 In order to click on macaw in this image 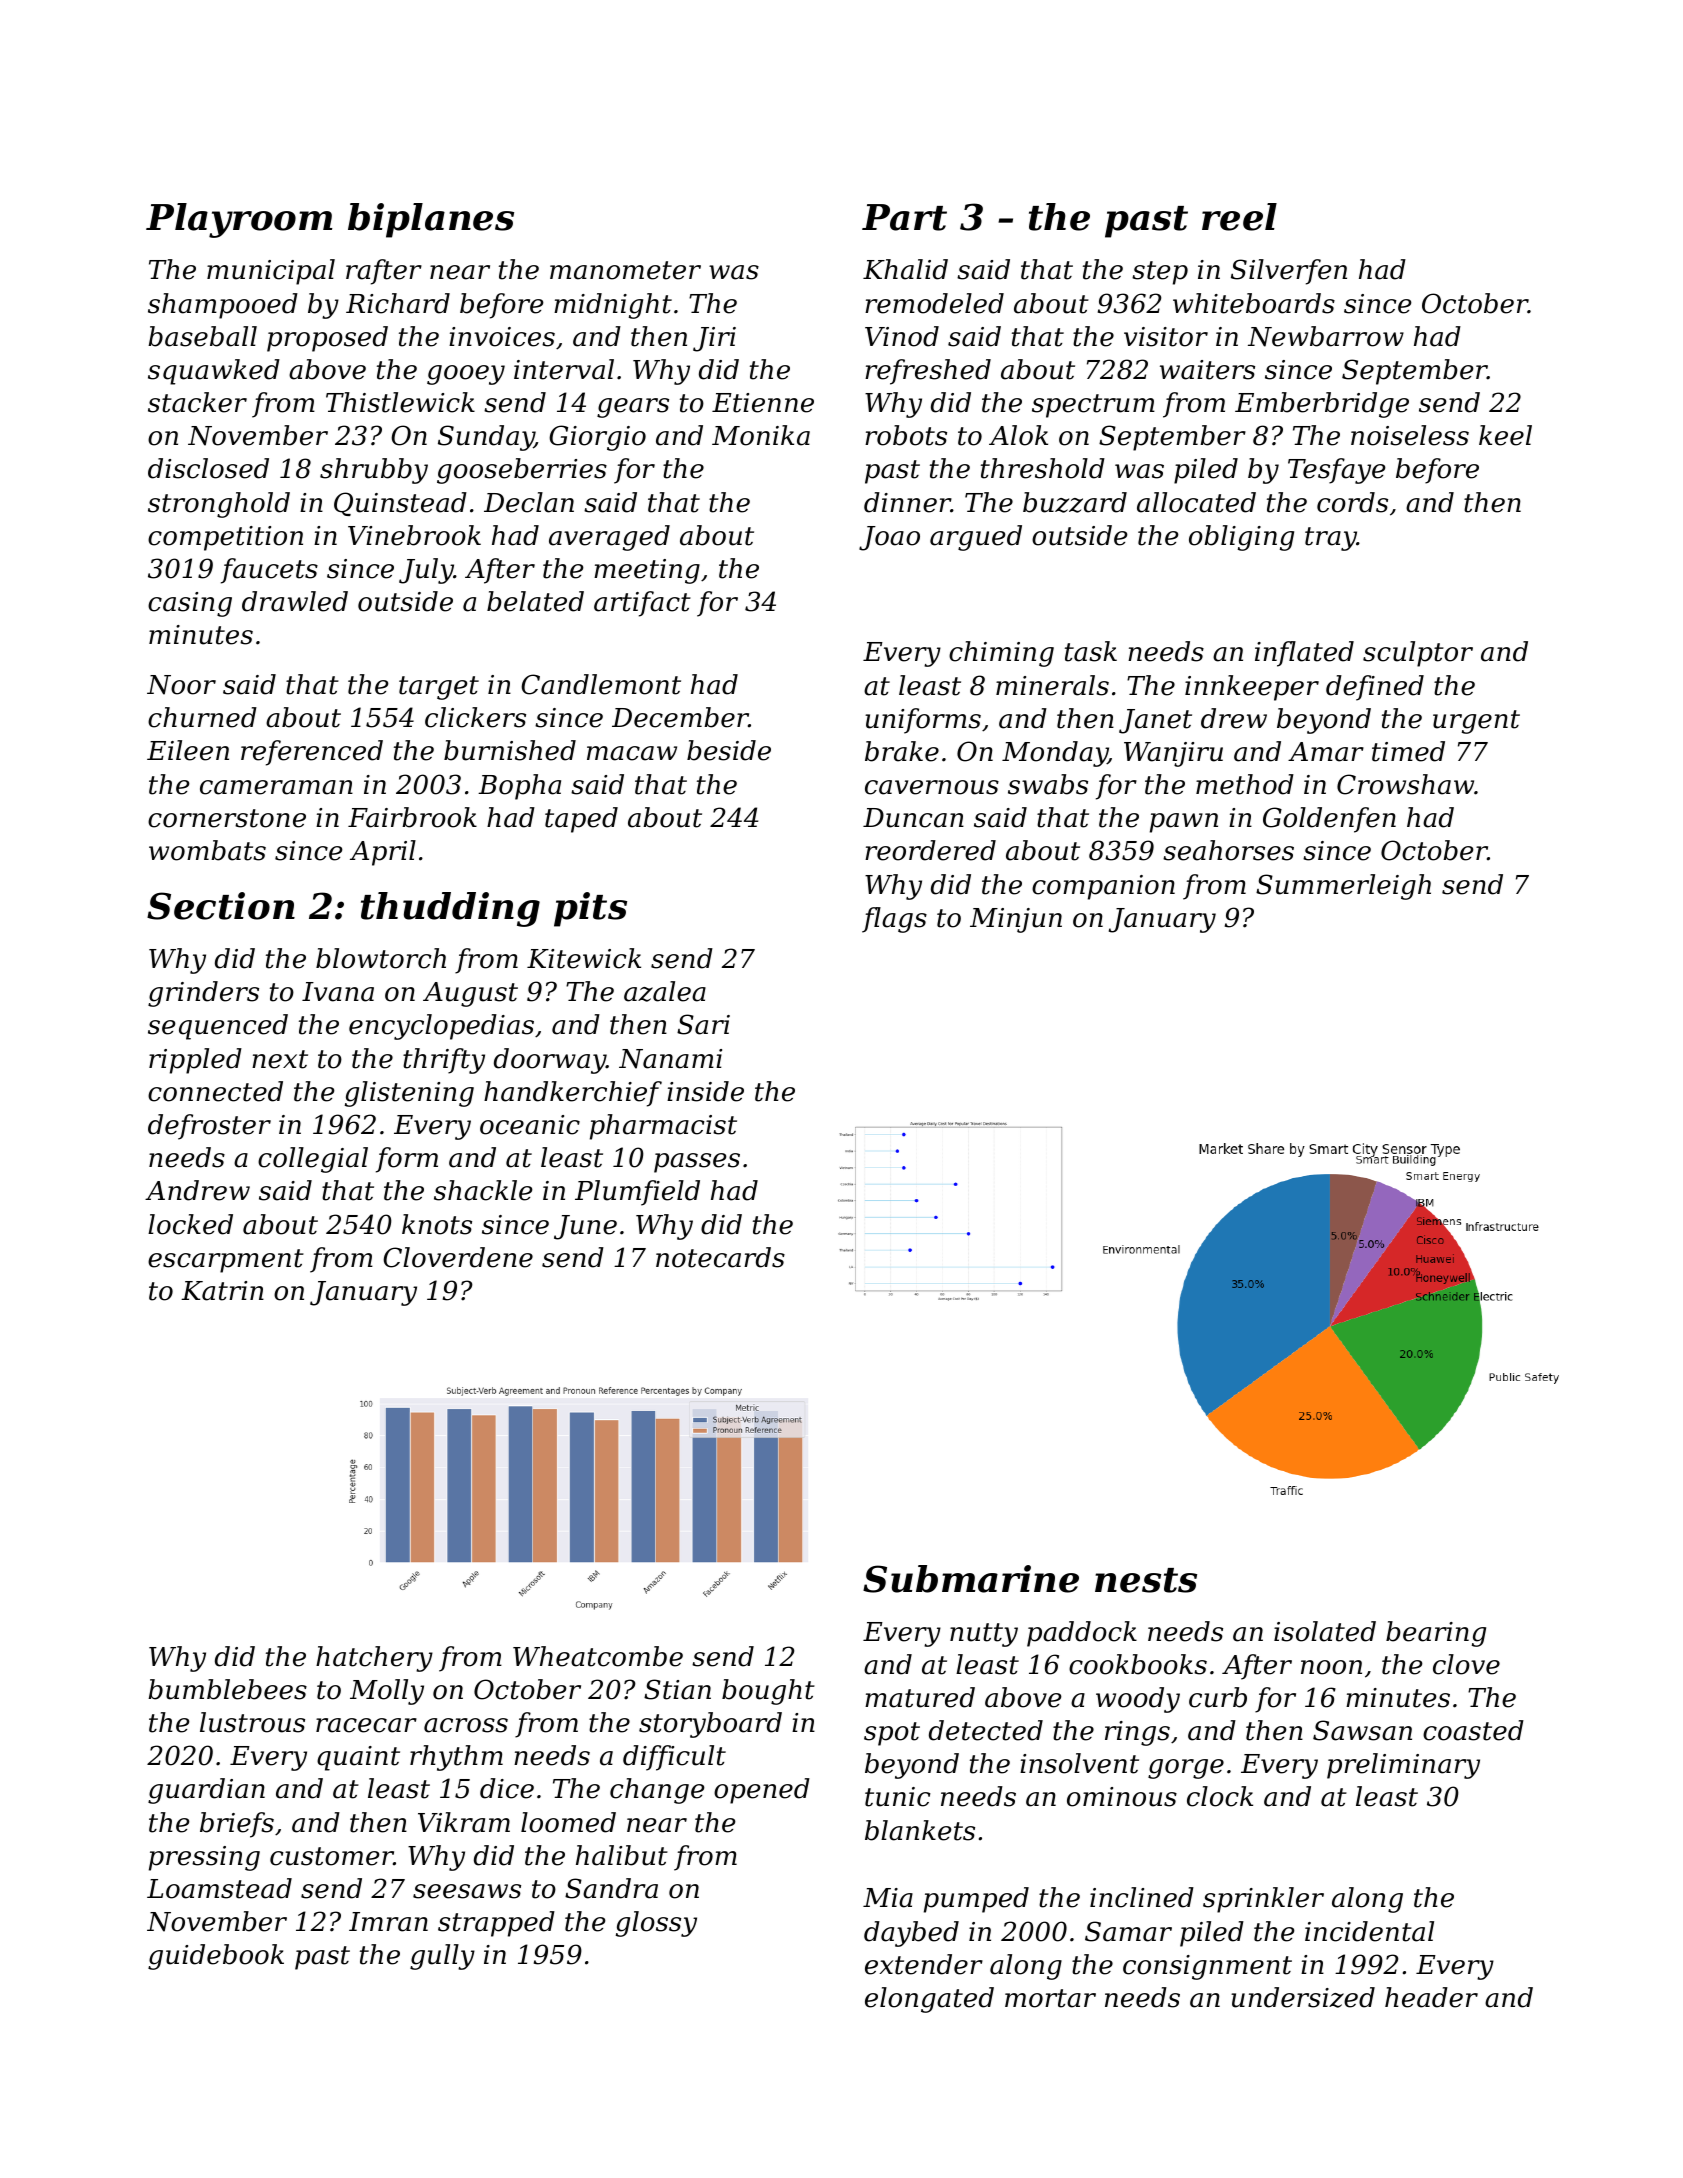, I will do `click(632, 753)`.
